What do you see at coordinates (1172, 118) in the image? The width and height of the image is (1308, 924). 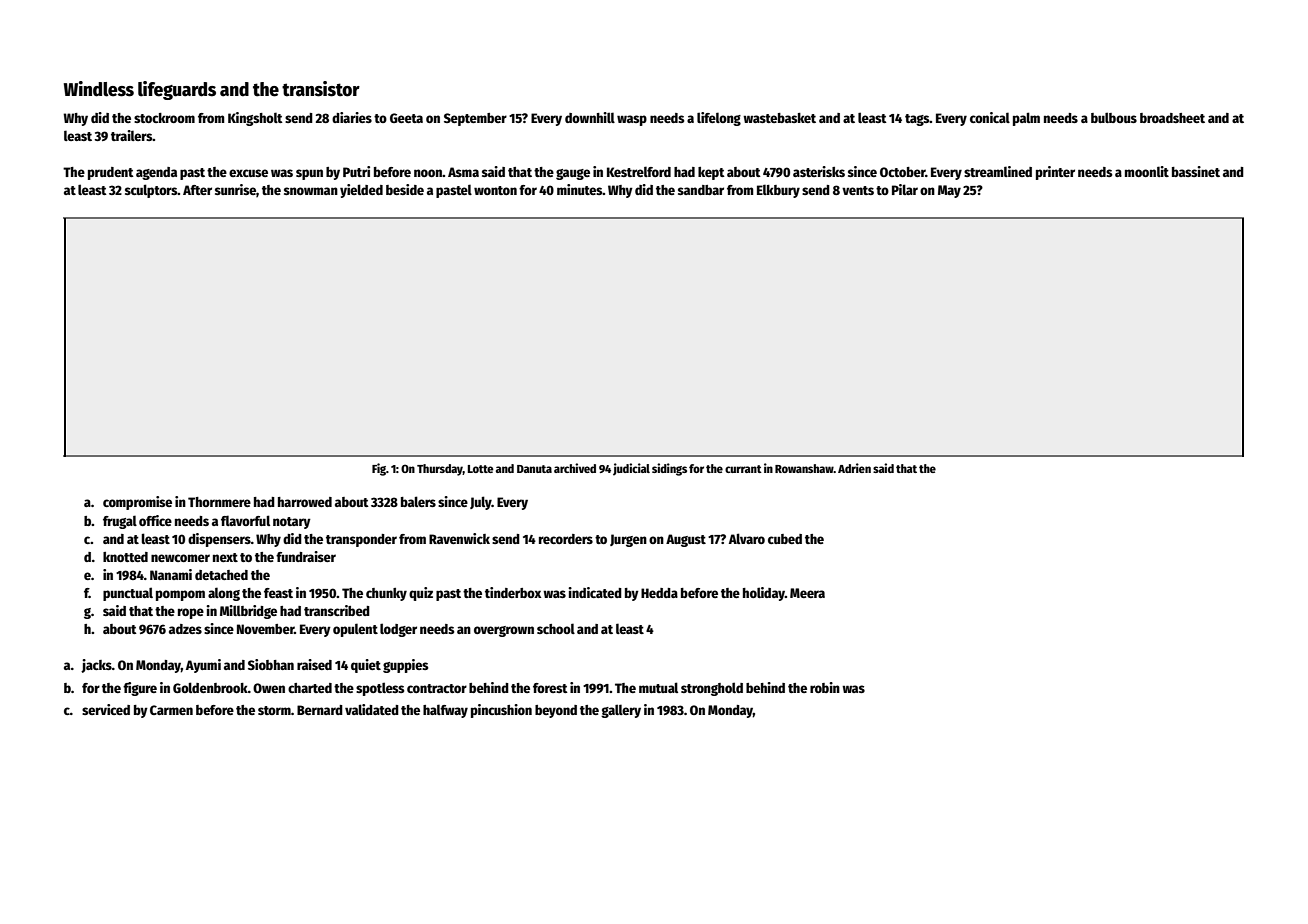 I see `broadsheet` at bounding box center [1172, 118].
